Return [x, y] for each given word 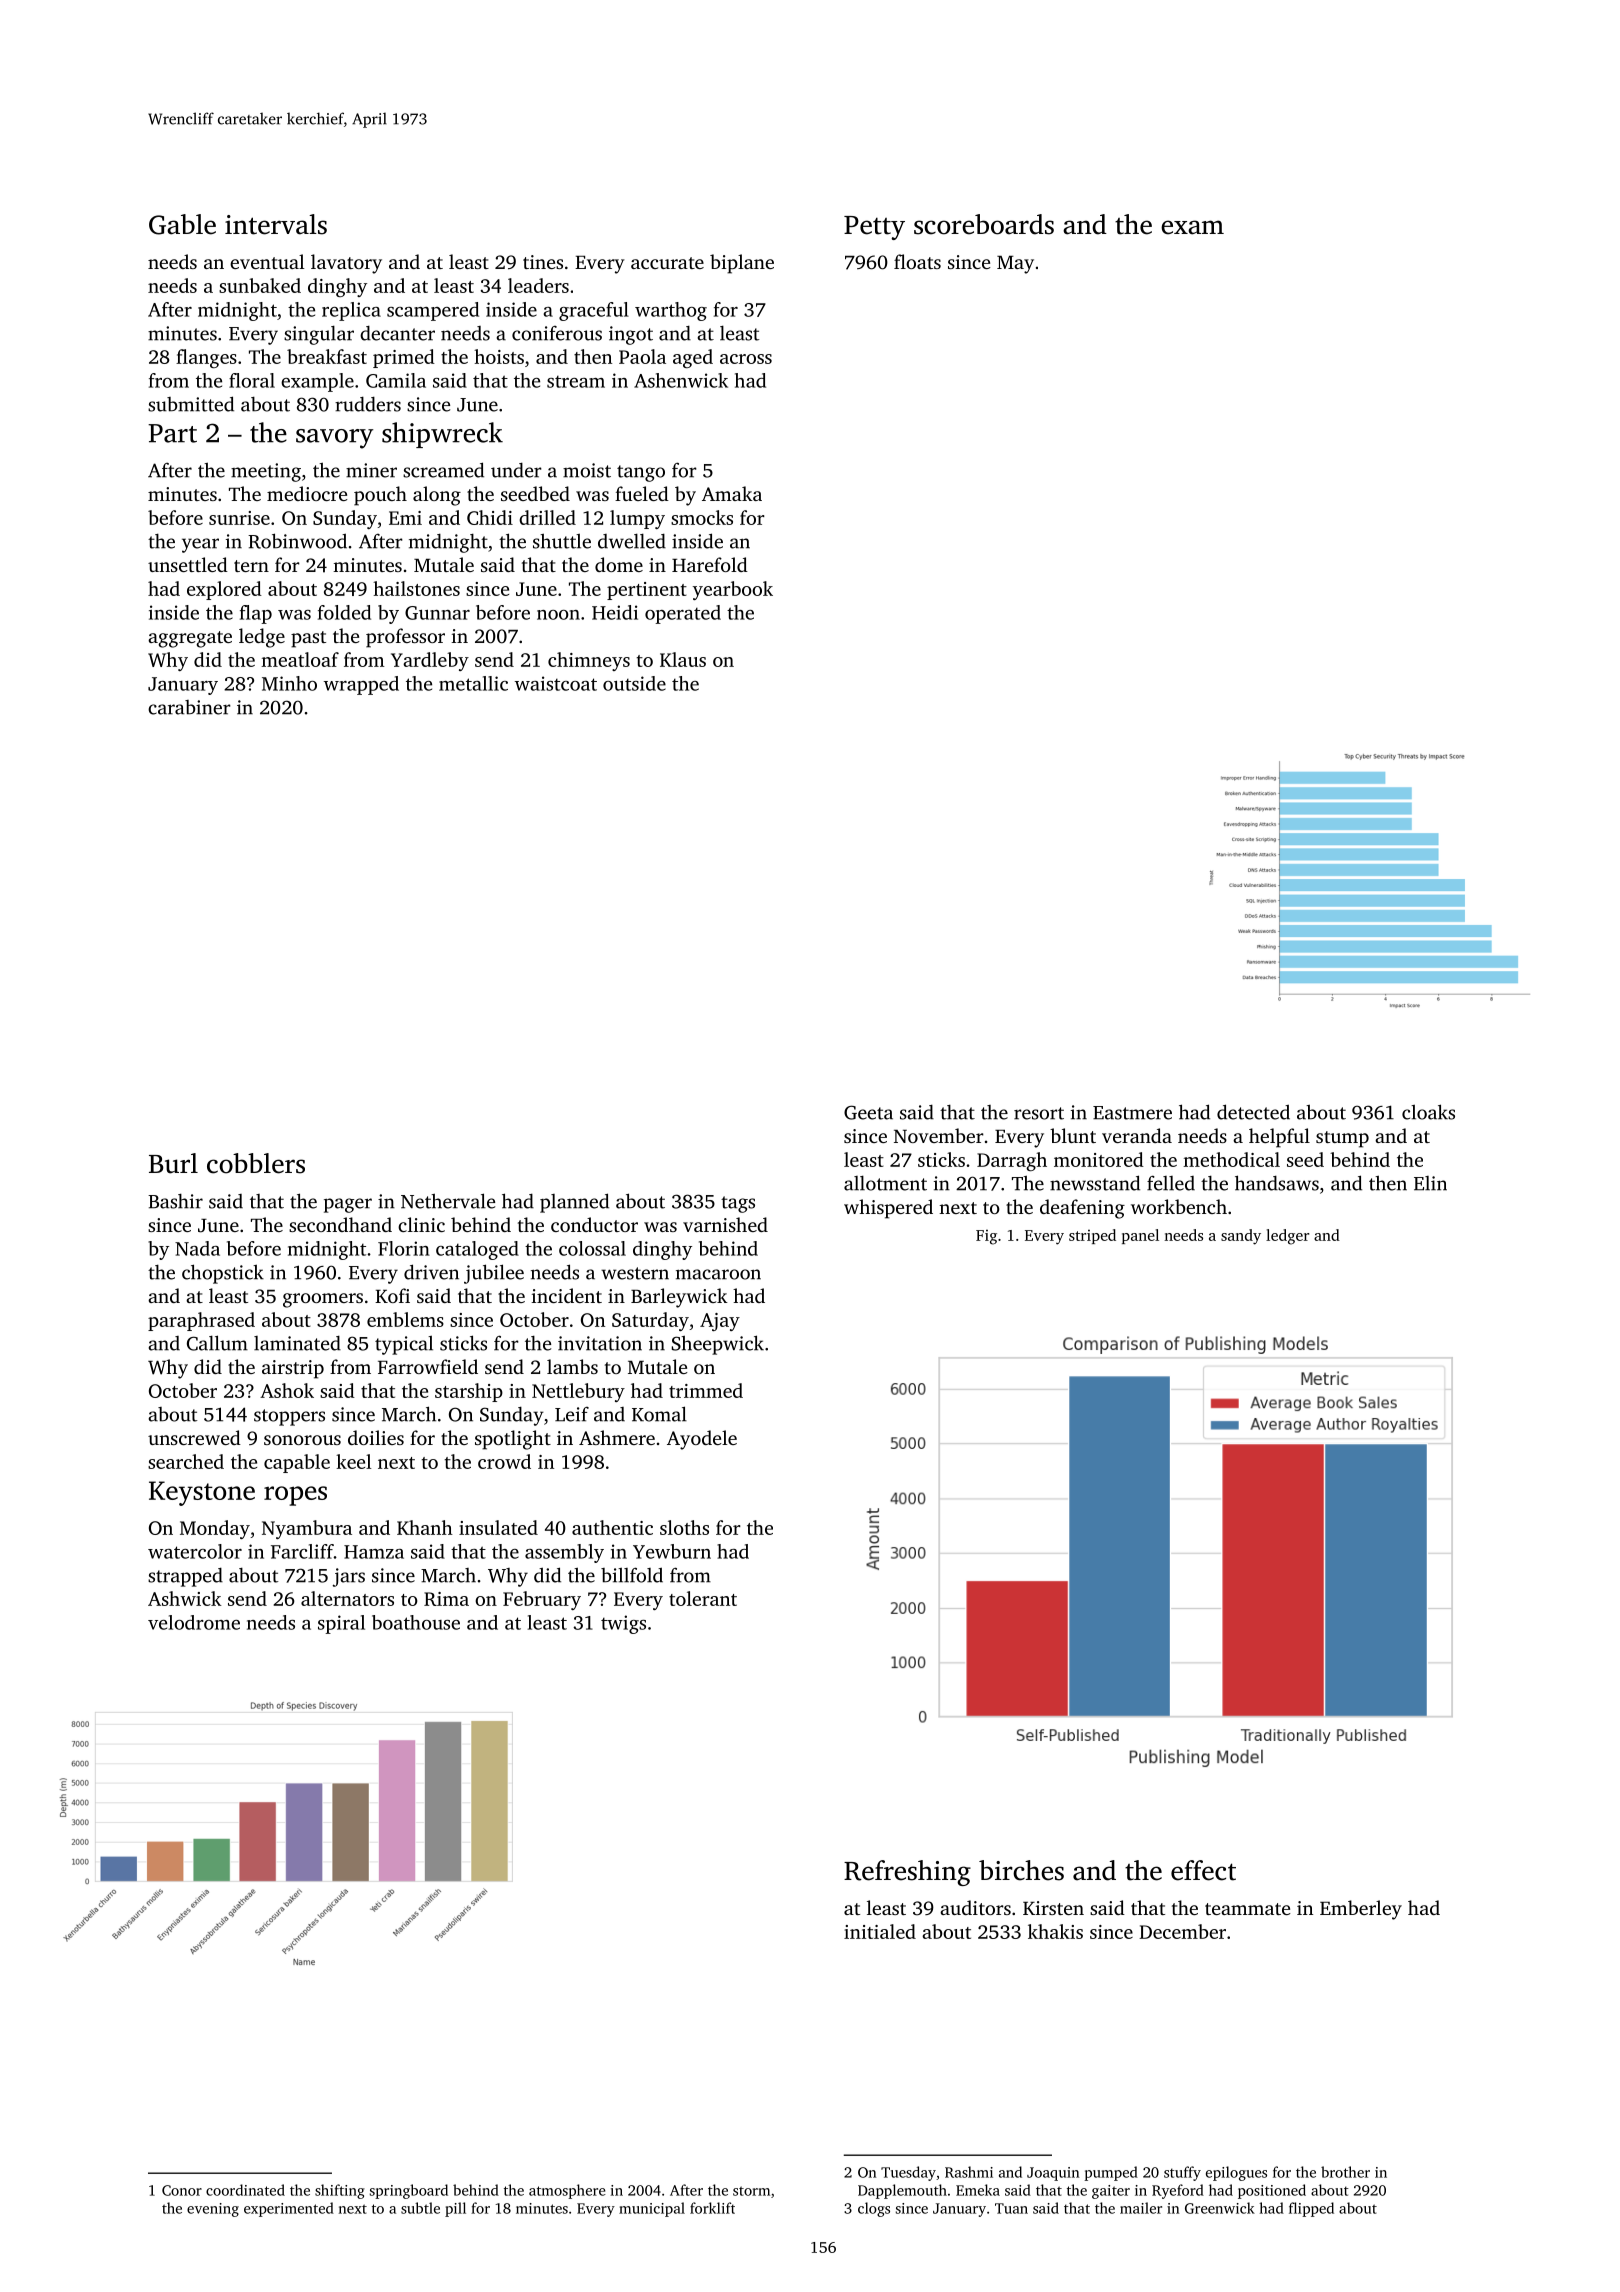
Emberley [1361, 1910]
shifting [340, 2191]
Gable [182, 224]
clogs [874, 2209]
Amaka [732, 493]
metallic [473, 683]
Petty [874, 228]
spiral [341, 1624]
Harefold [710, 564]
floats [917, 261]
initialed [880, 1931]
